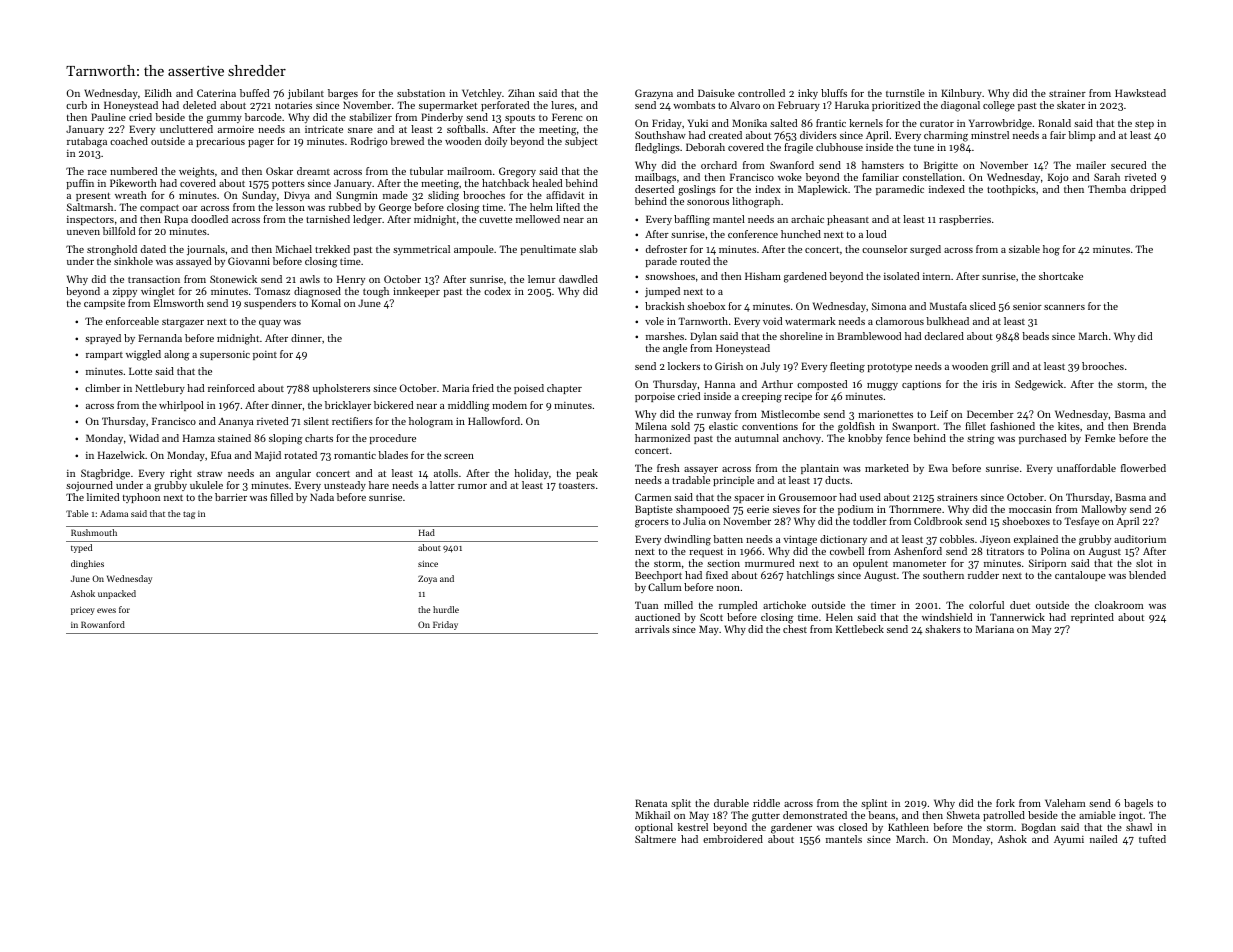 This document has width=1233, height=952. I want to click on Saltmere, so click(655, 839).
